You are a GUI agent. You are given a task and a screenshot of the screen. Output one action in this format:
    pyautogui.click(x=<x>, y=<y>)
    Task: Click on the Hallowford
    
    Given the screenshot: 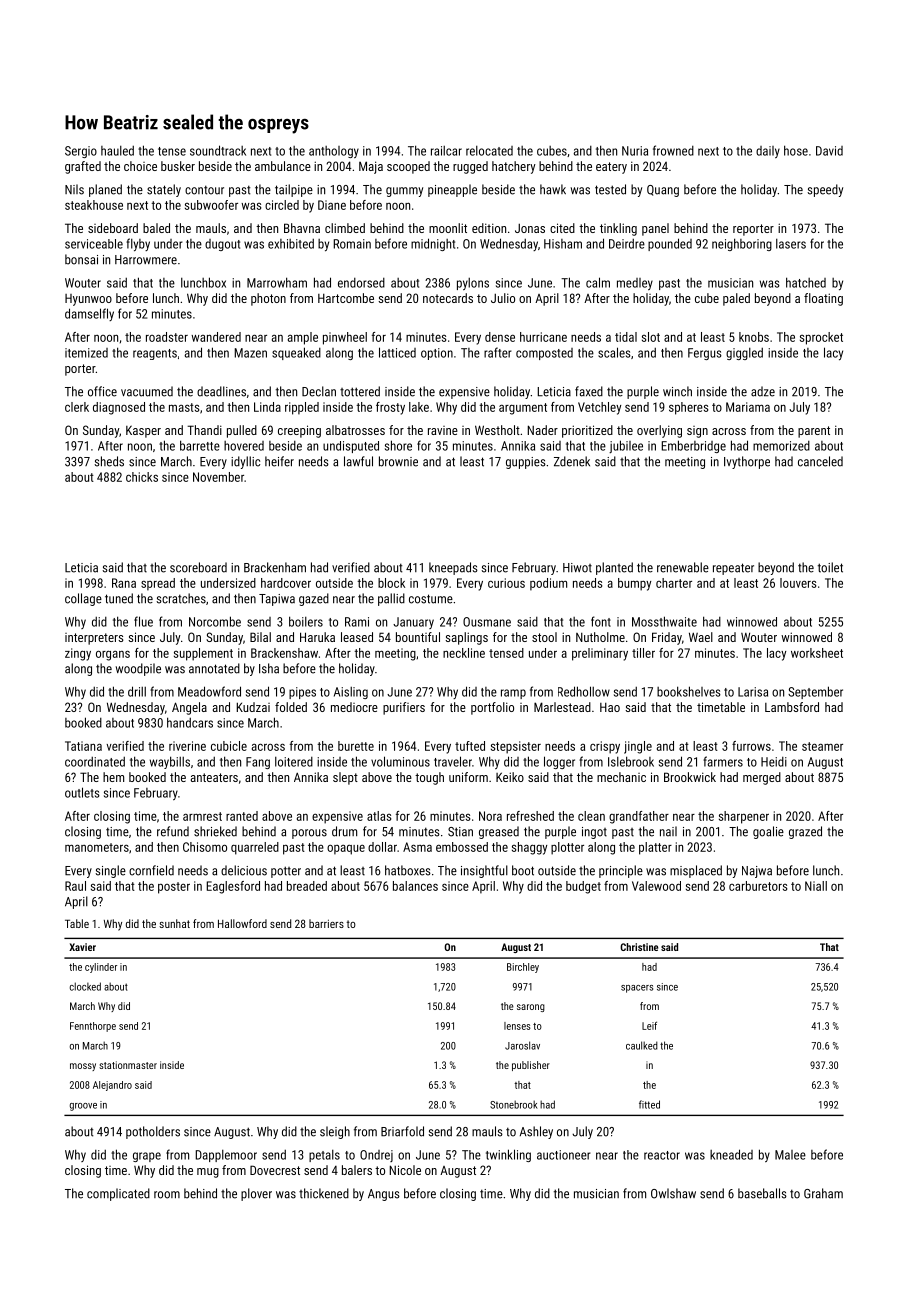 What is the action you would take?
    pyautogui.click(x=242, y=923)
